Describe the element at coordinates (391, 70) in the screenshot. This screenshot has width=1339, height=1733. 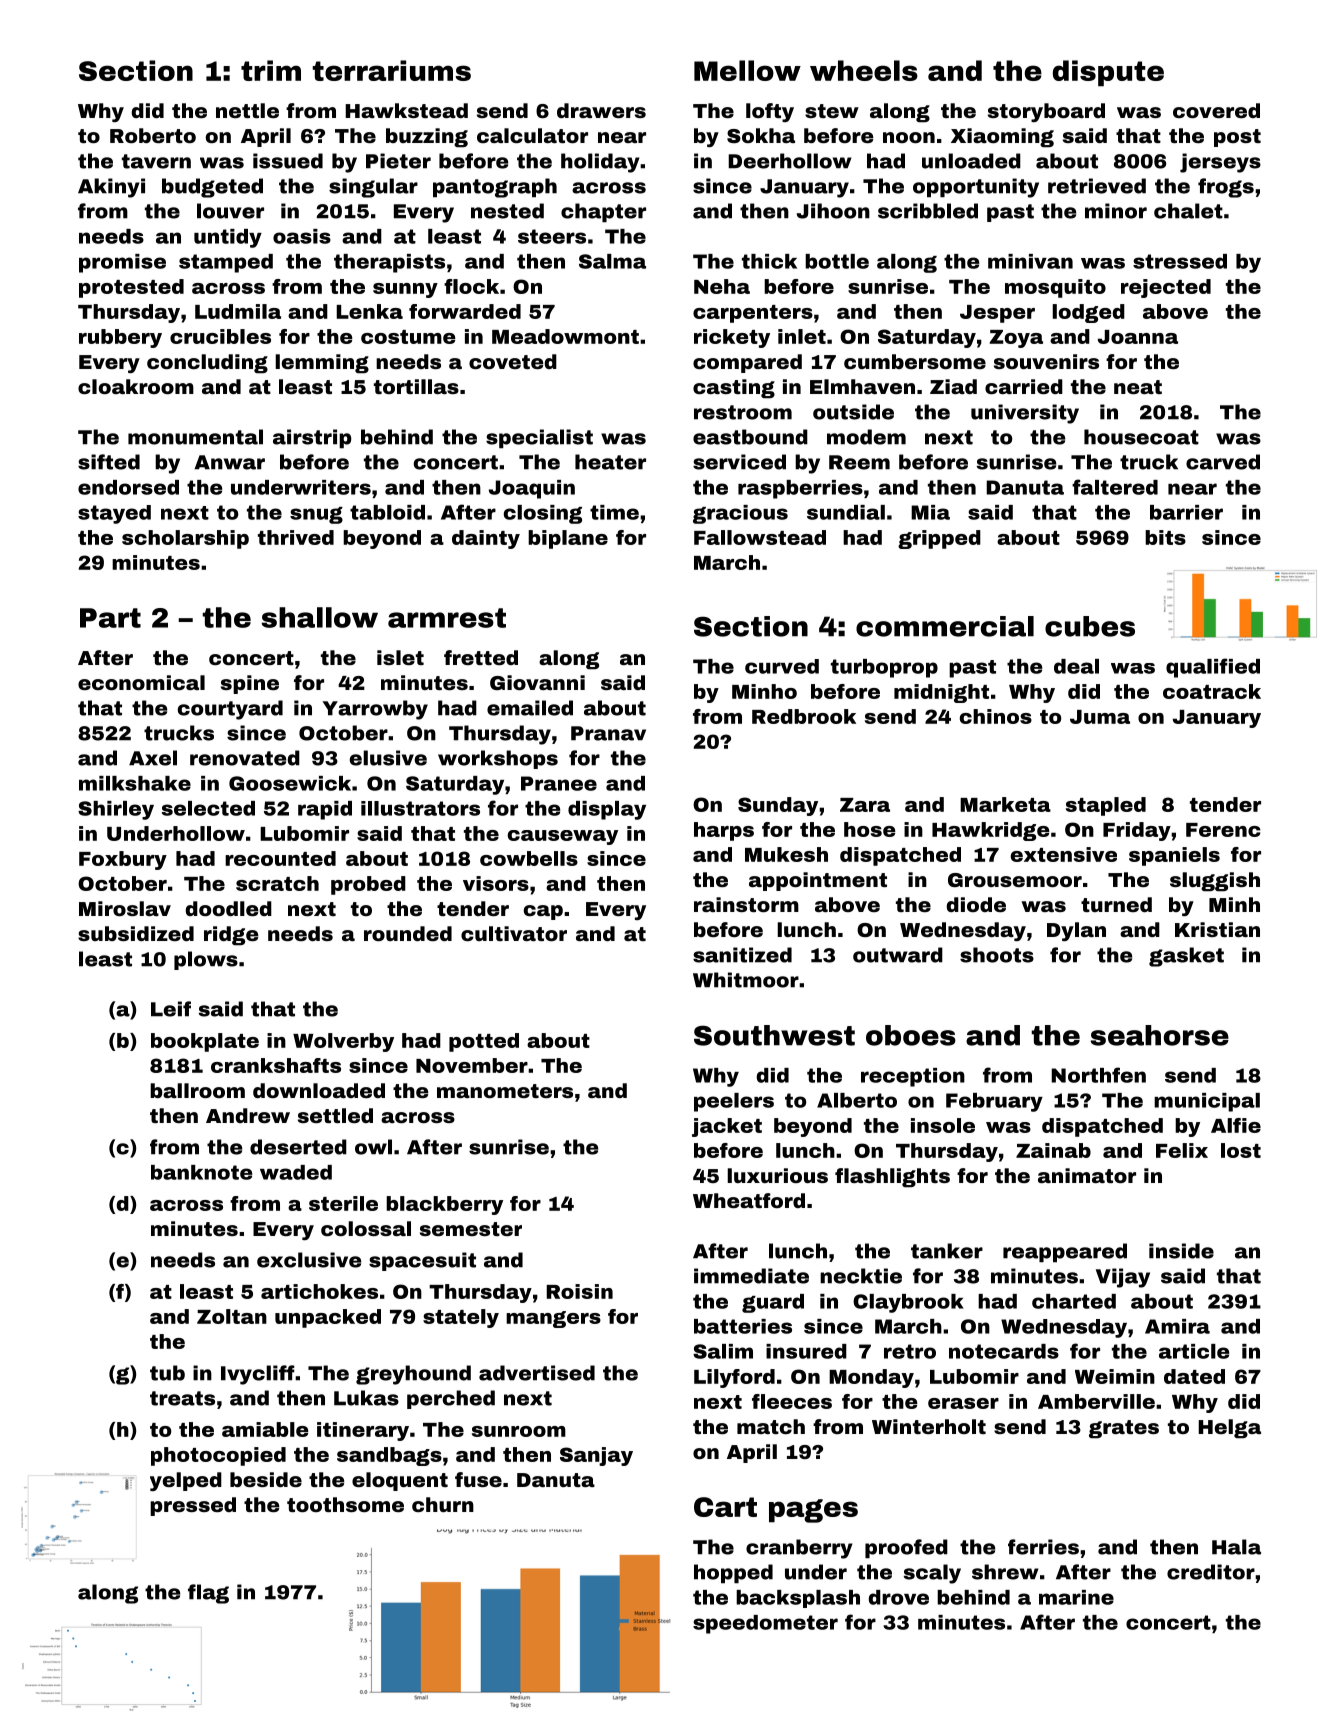
I see `terrariums` at that location.
